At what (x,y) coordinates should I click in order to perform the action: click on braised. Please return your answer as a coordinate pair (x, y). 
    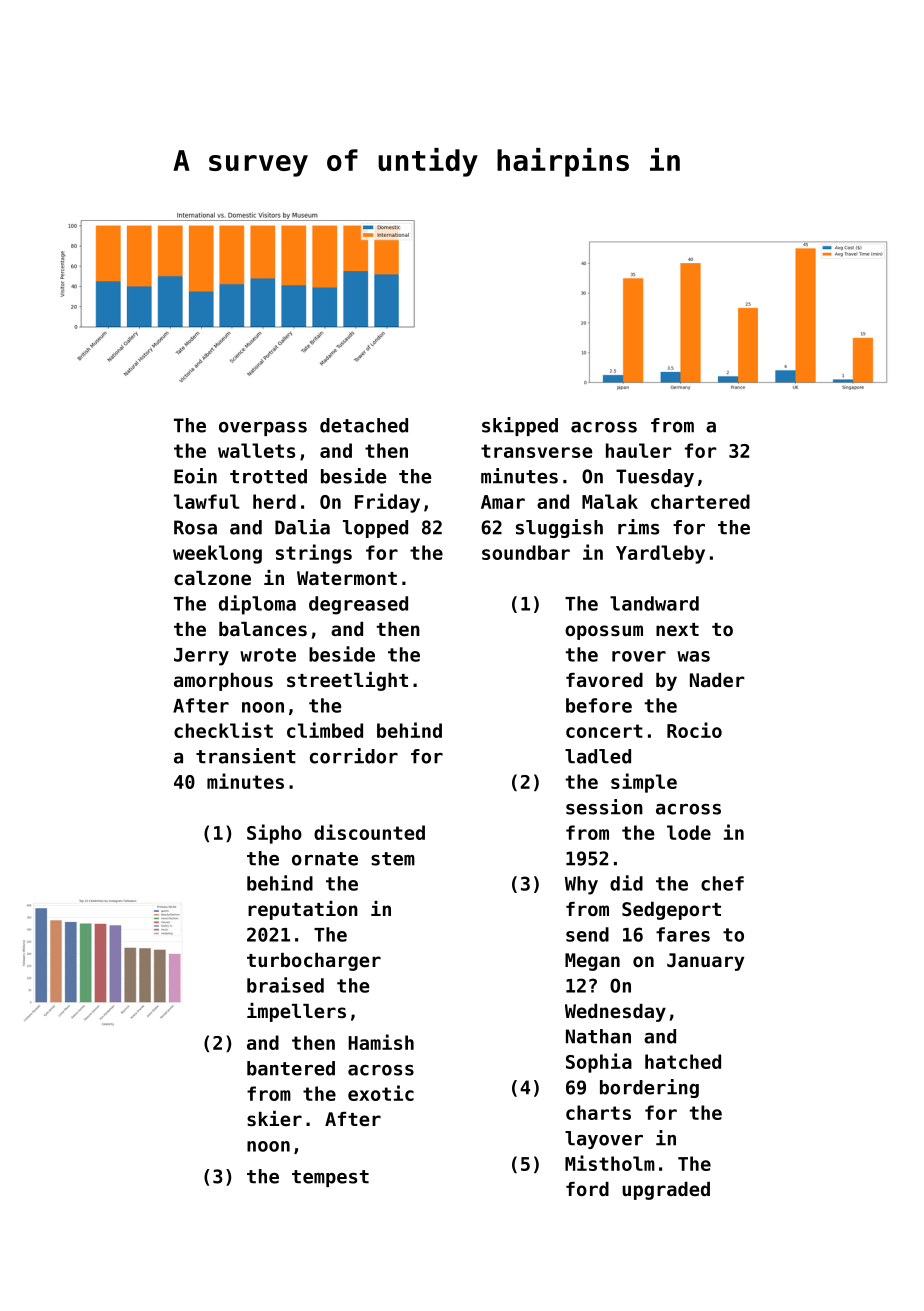
    Looking at the image, I should click on (285, 985).
